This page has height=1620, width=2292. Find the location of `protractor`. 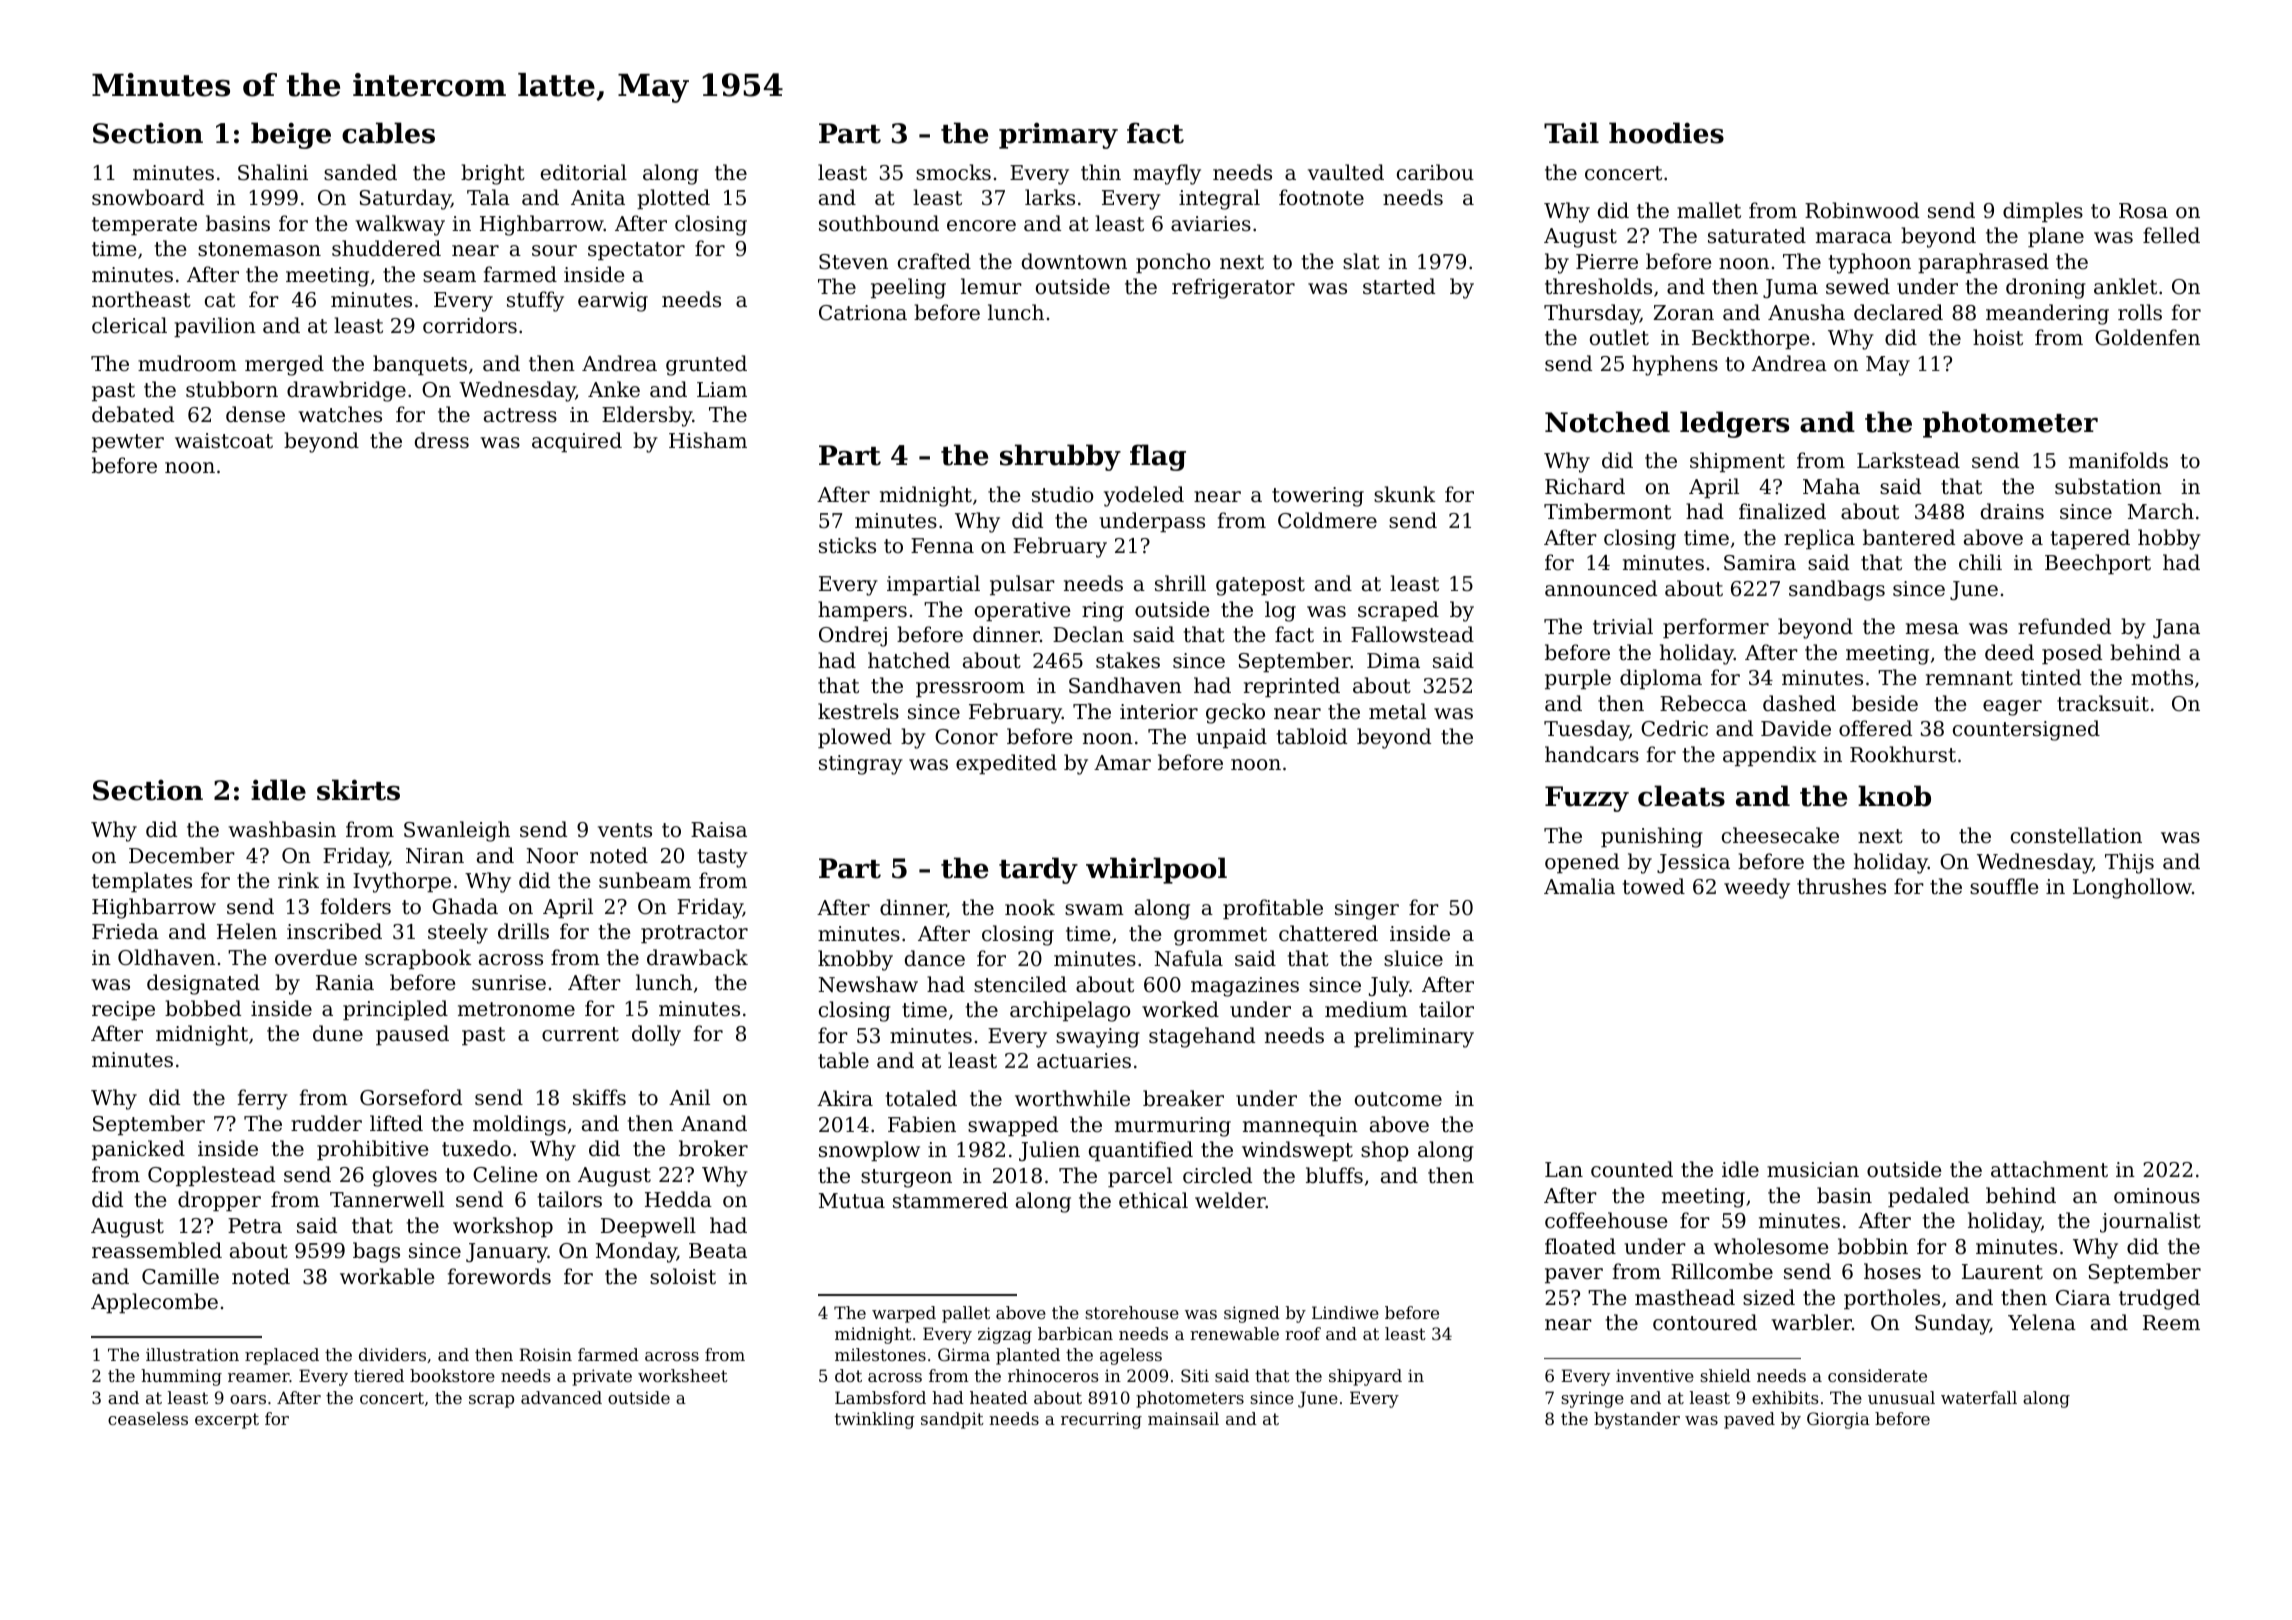

protractor is located at coordinates (694, 934).
